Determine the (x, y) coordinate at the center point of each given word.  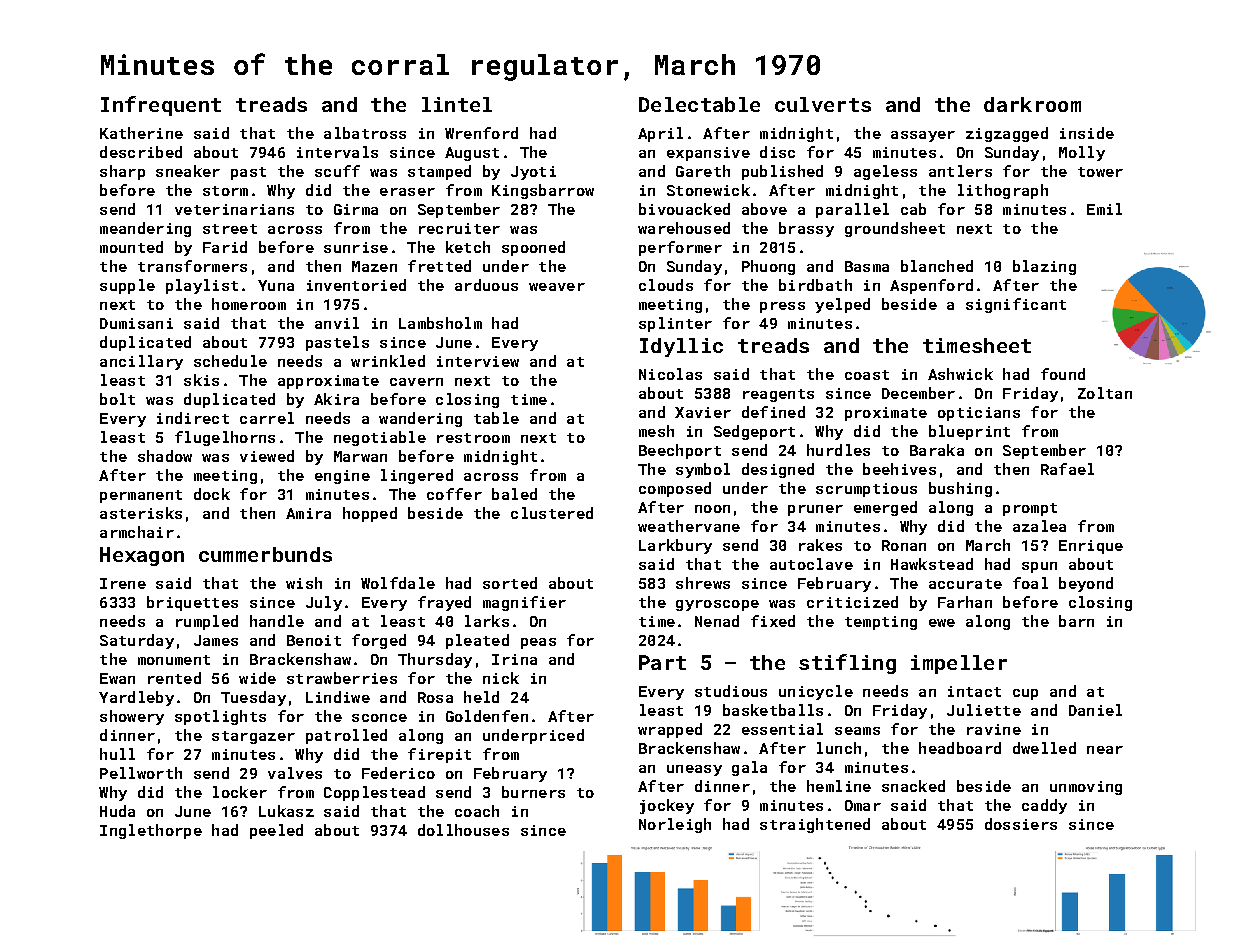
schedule (230, 361)
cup (1025, 694)
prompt (1030, 509)
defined (773, 412)
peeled (276, 831)
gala (749, 768)
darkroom (1032, 104)
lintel (457, 104)
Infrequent (161, 106)
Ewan (117, 678)
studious (731, 691)
